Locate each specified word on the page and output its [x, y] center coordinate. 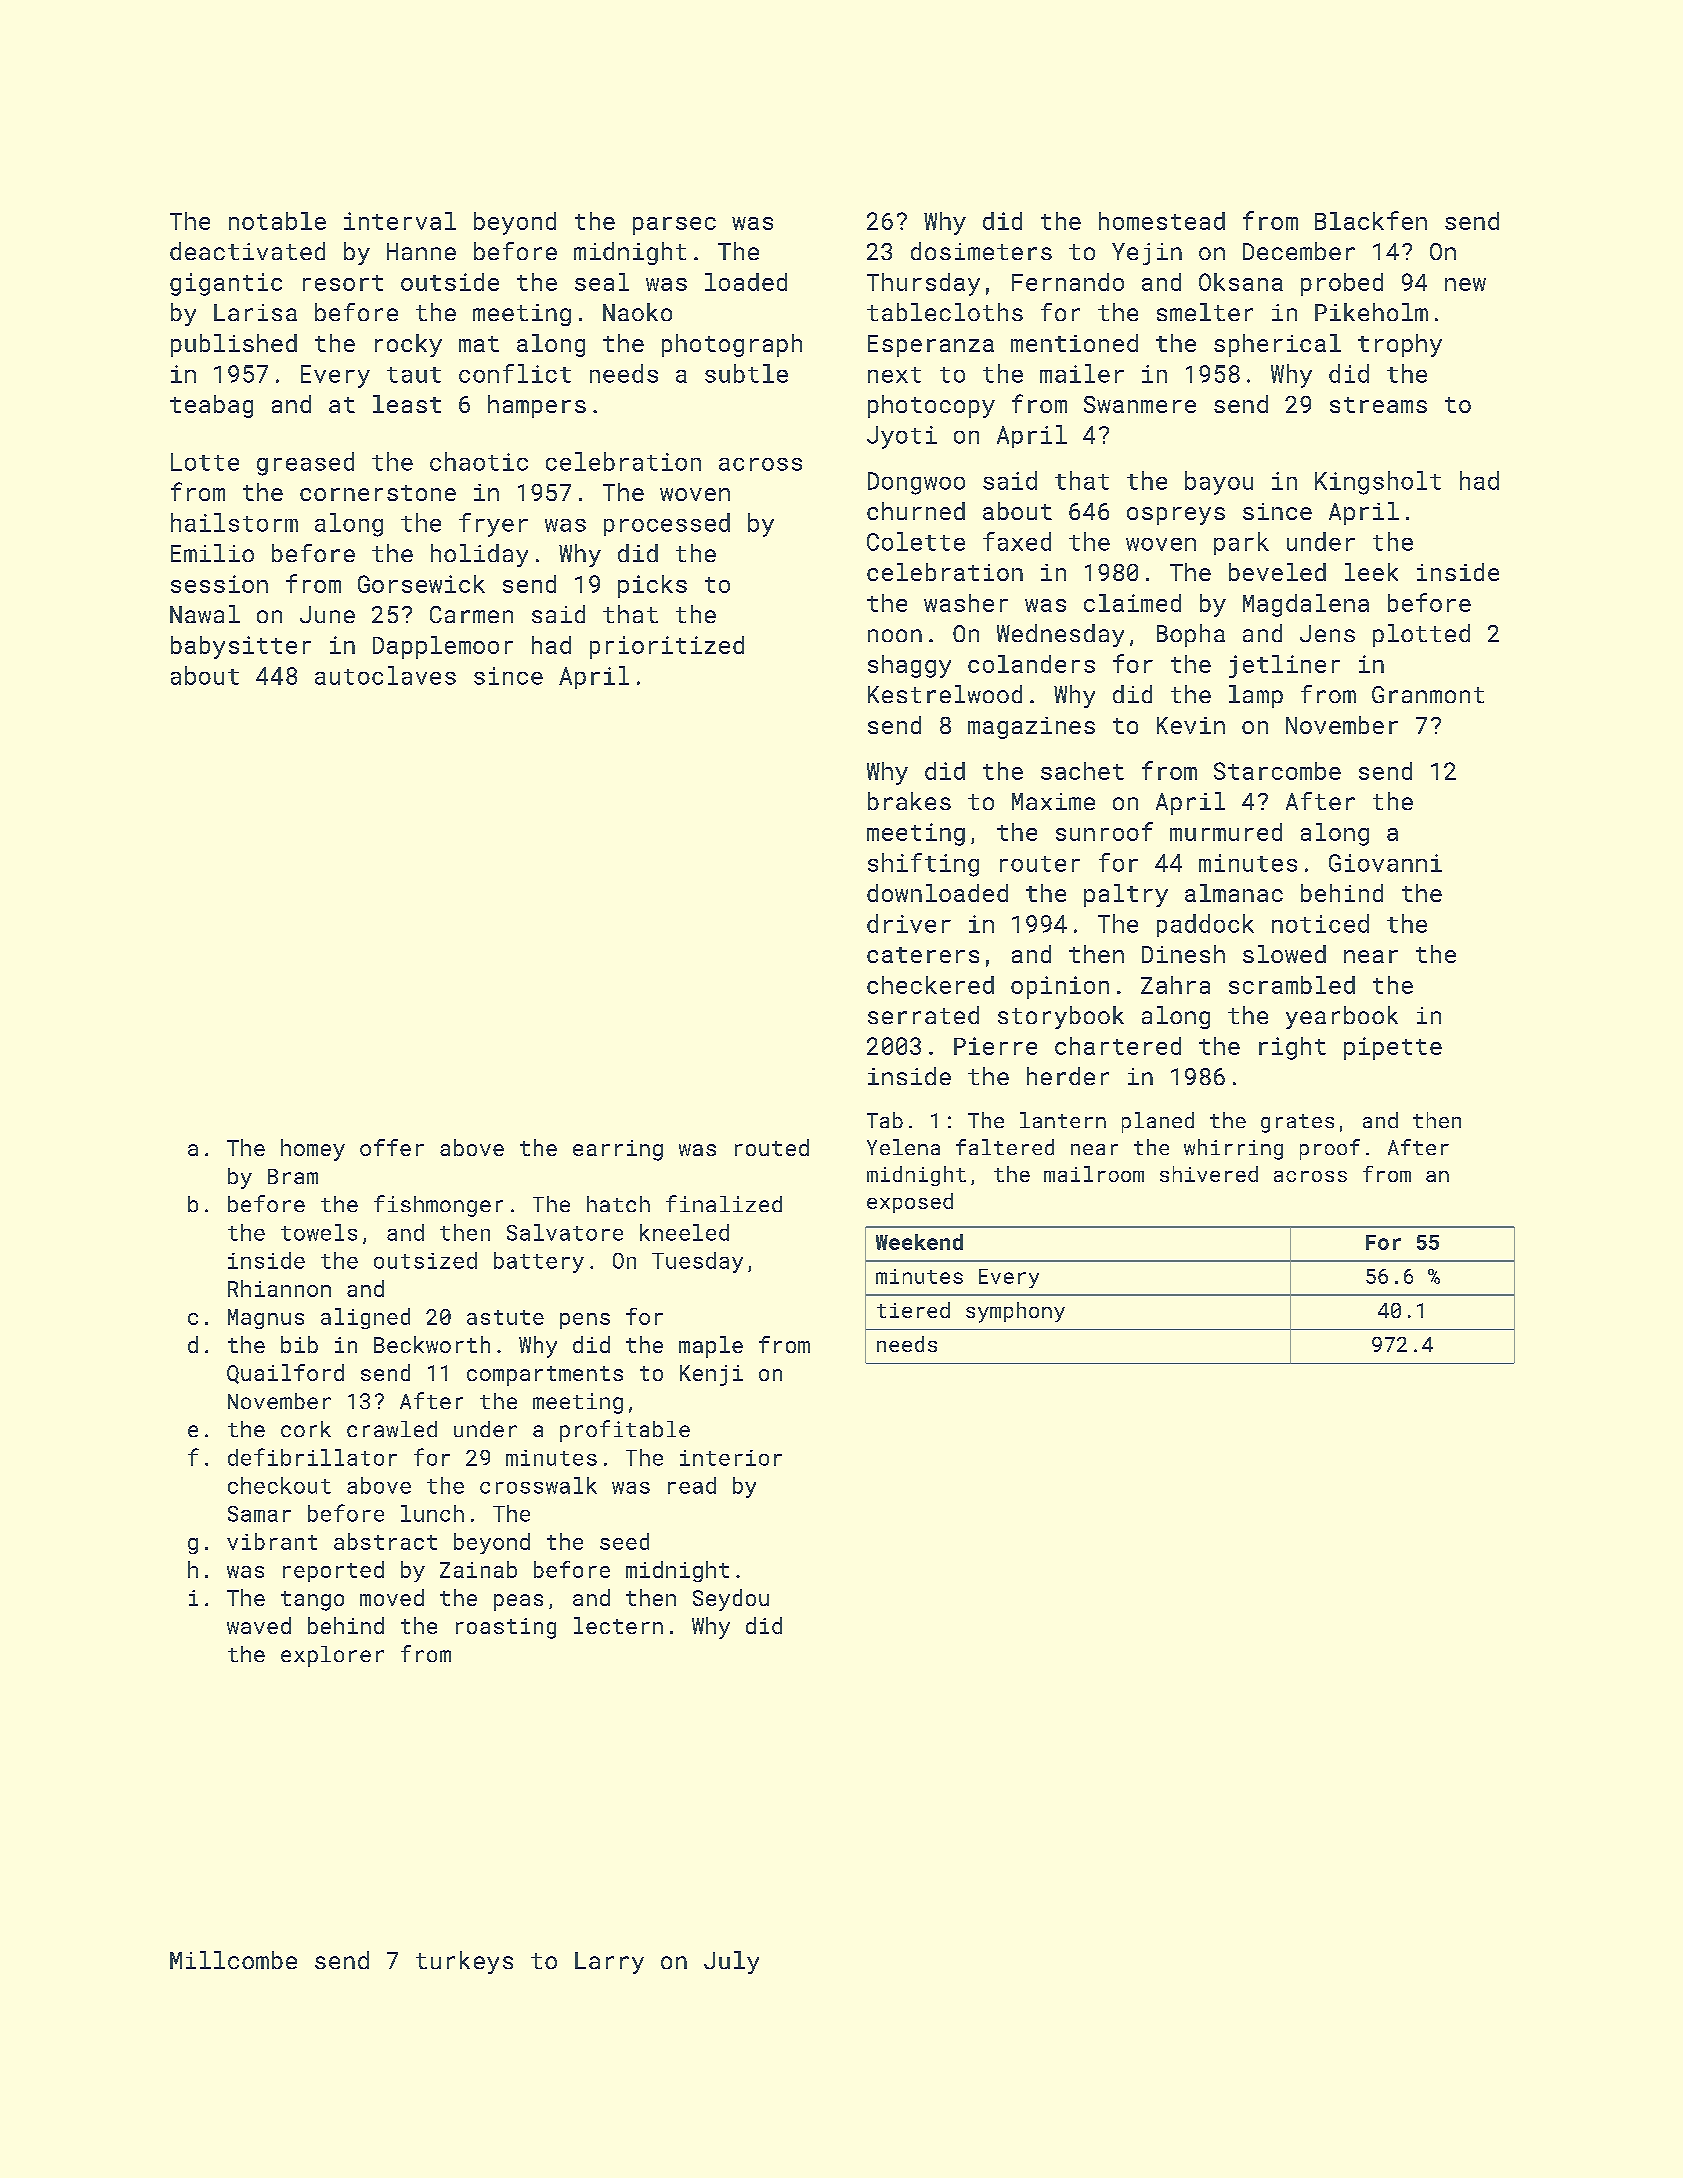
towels [319, 1232]
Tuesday [697, 1262]
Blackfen [1371, 220]
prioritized [667, 647]
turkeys [464, 1962]
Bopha [1191, 635]
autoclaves [385, 675]
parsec [674, 226]
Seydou [731, 1600]
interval [400, 221]
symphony [1015, 1312]
